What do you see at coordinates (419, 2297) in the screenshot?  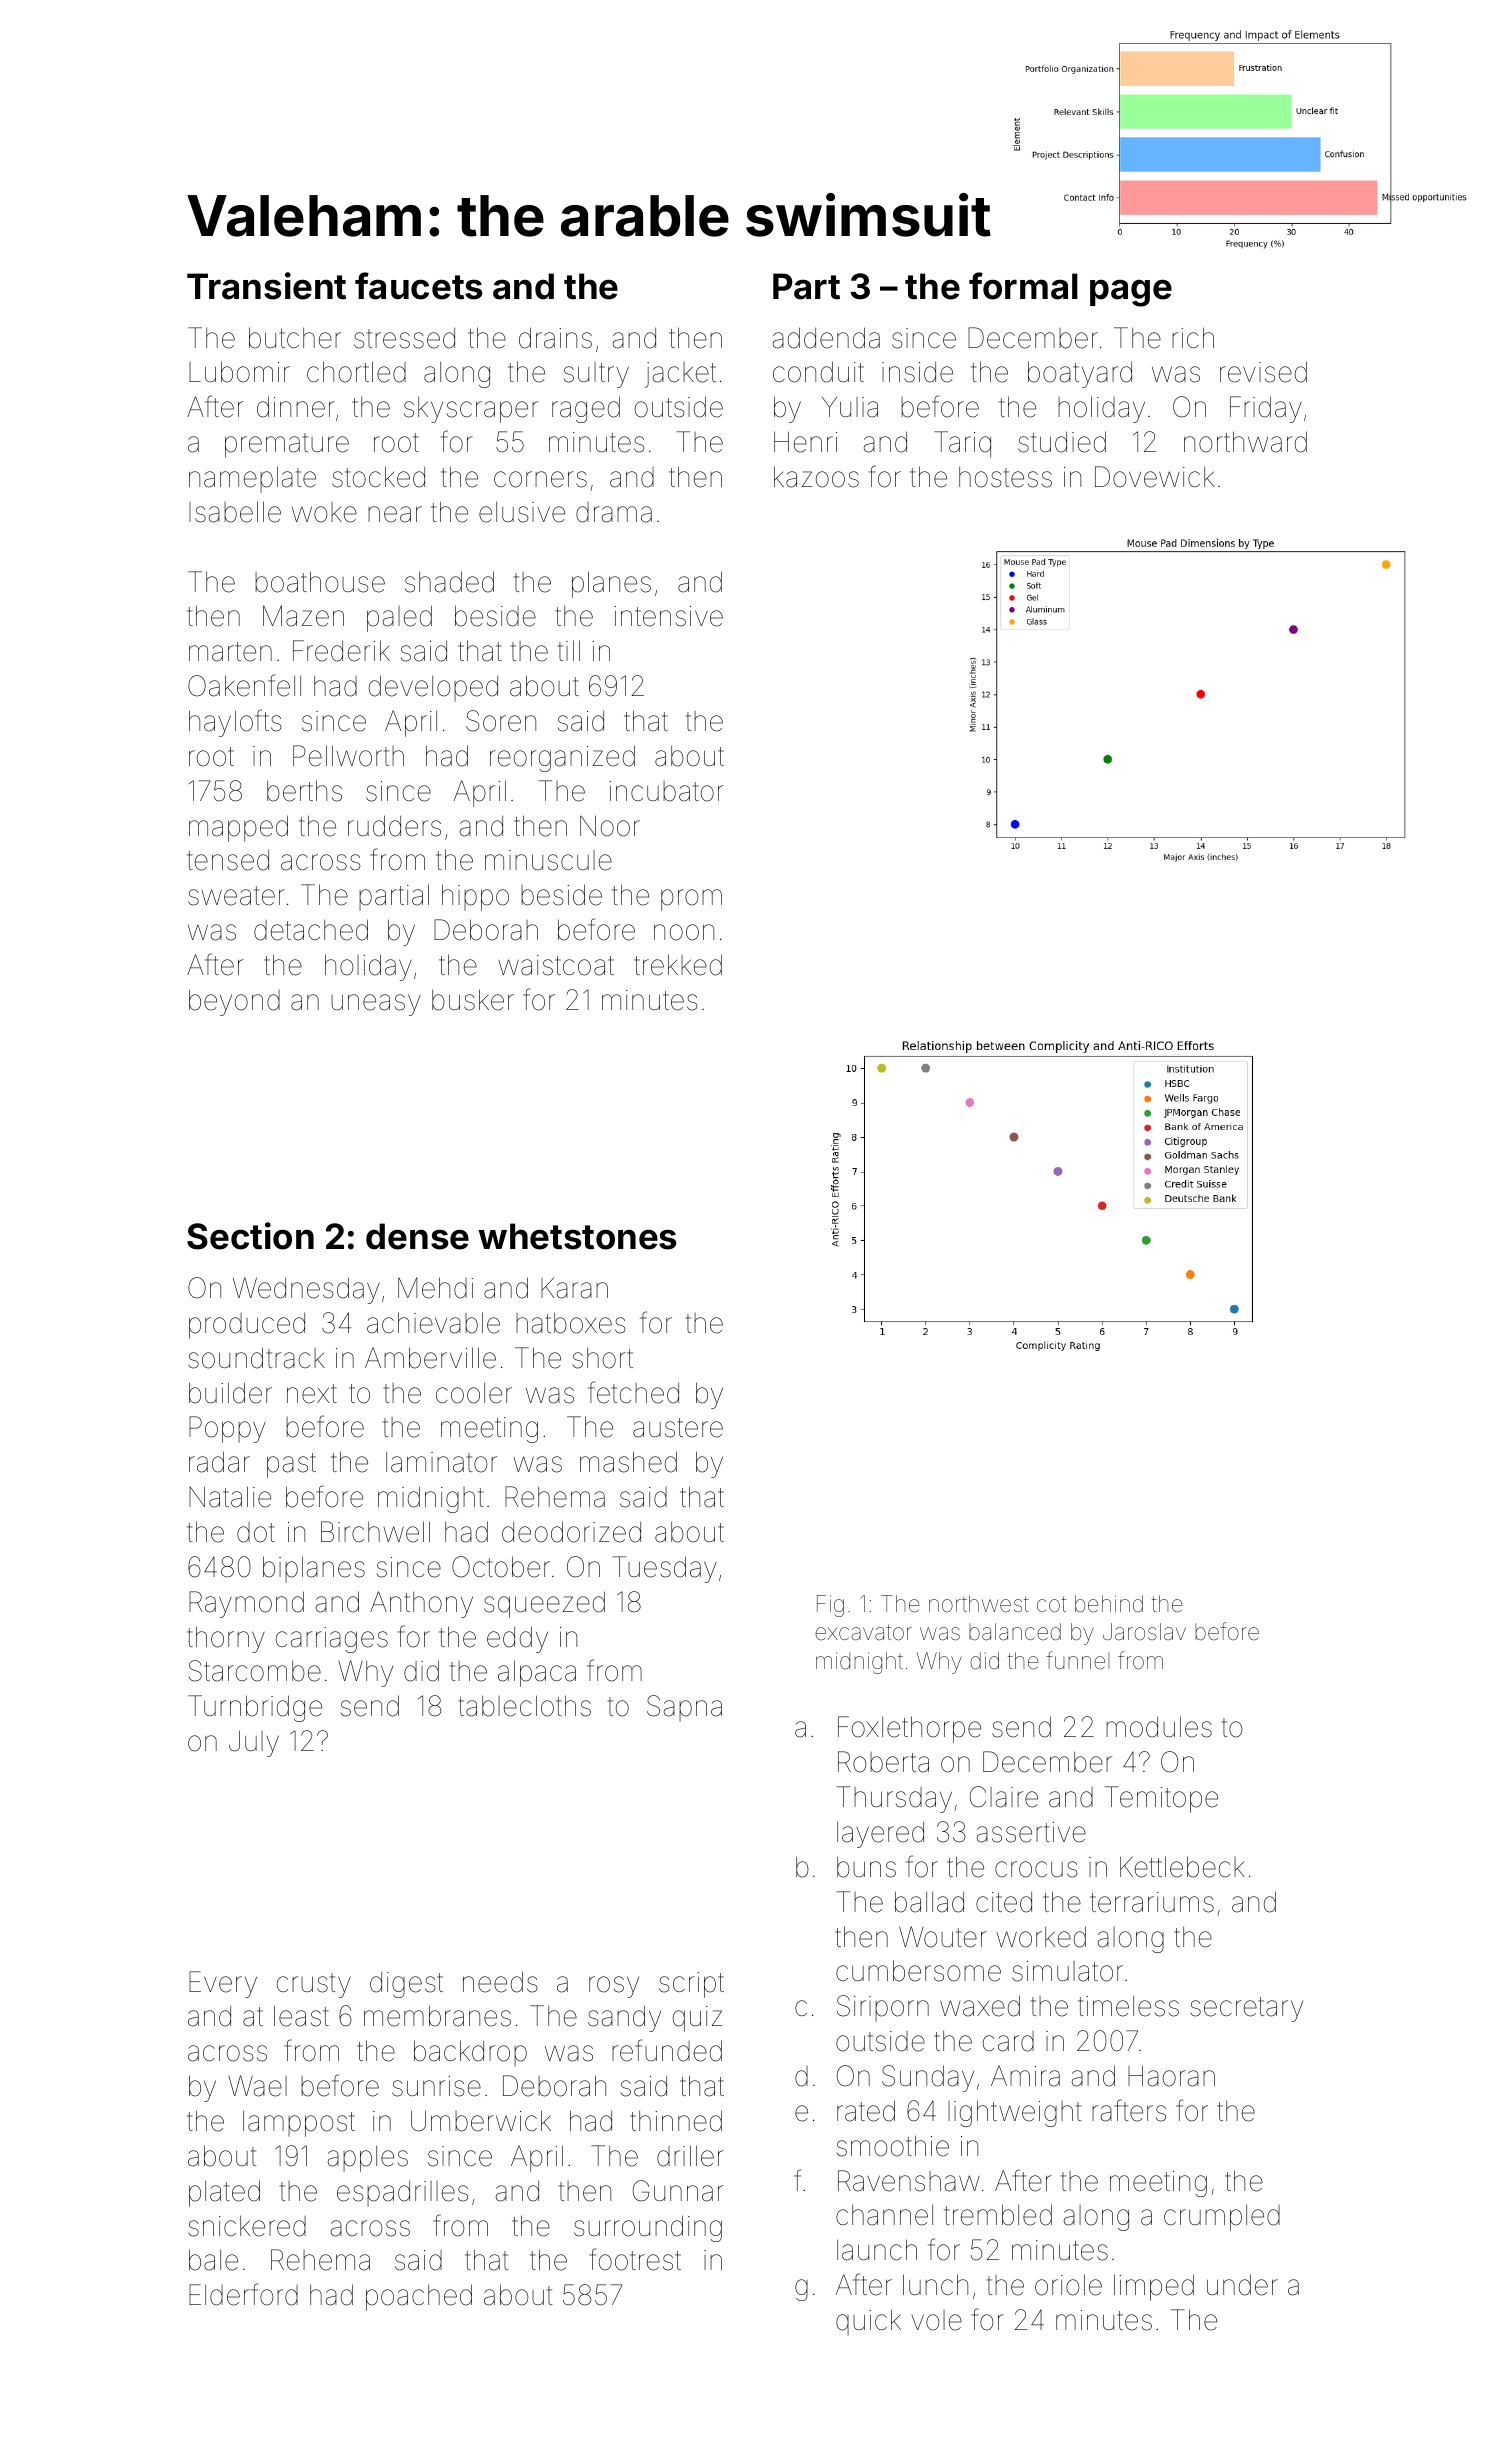 I see `poached` at bounding box center [419, 2297].
